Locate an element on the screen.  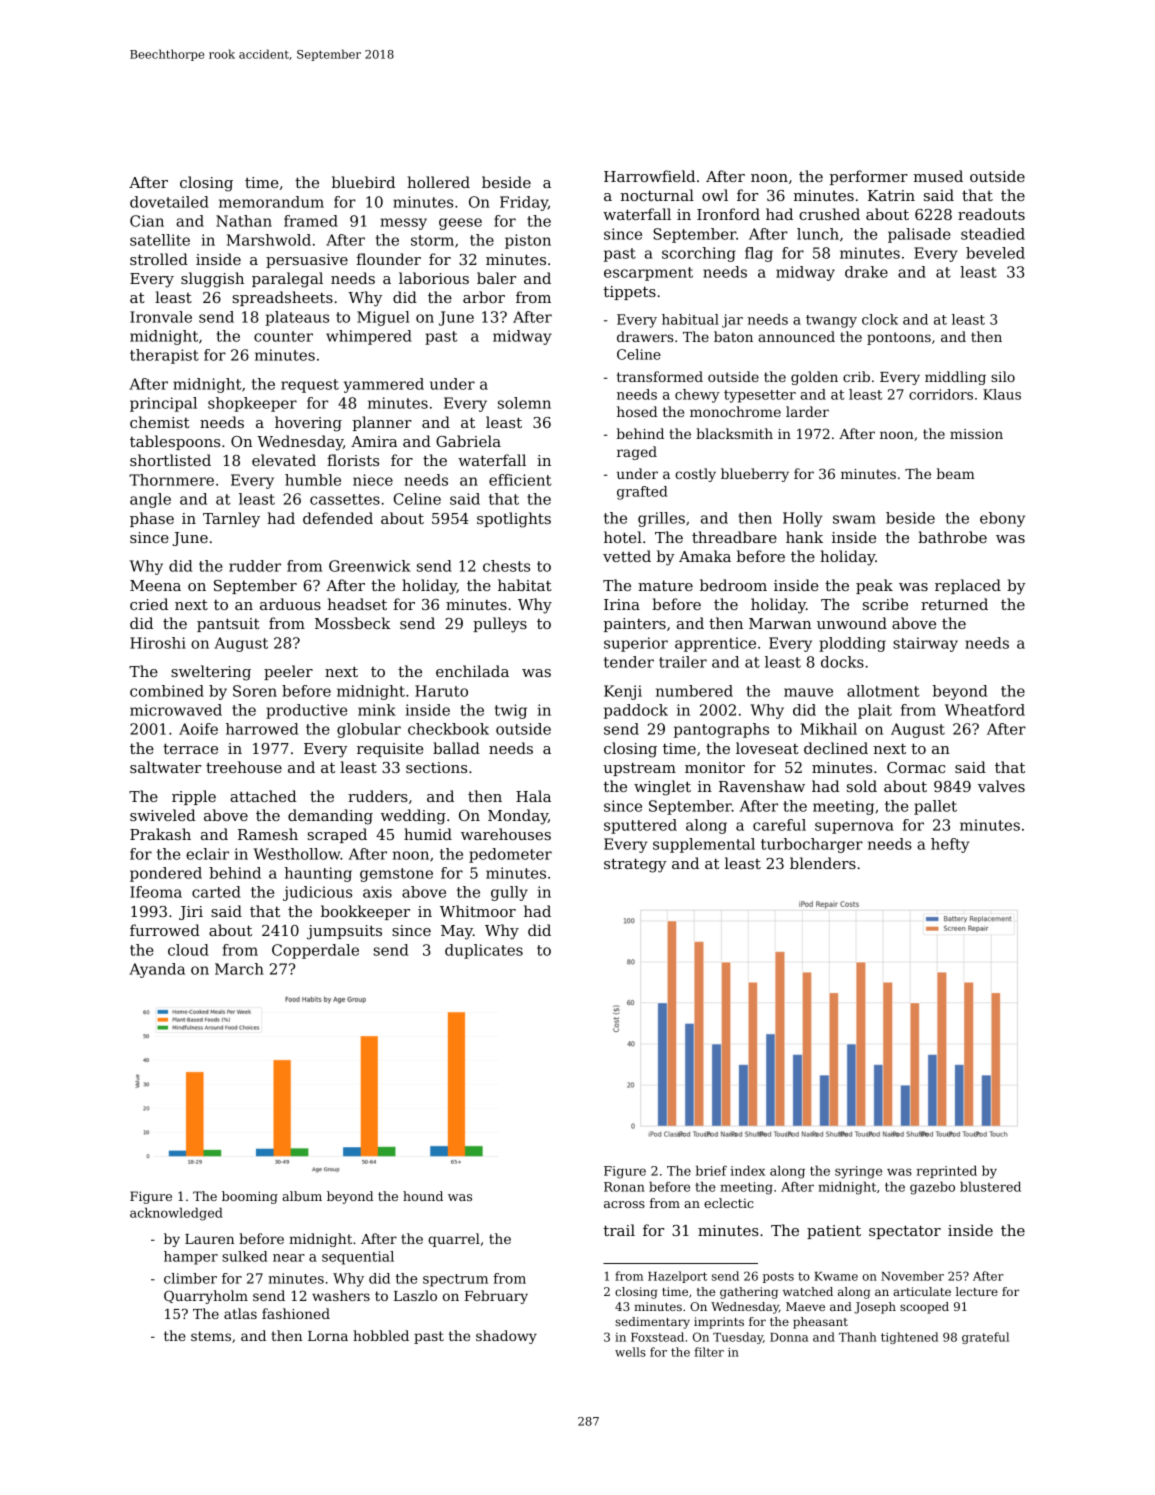
brief is located at coordinates (711, 1170).
